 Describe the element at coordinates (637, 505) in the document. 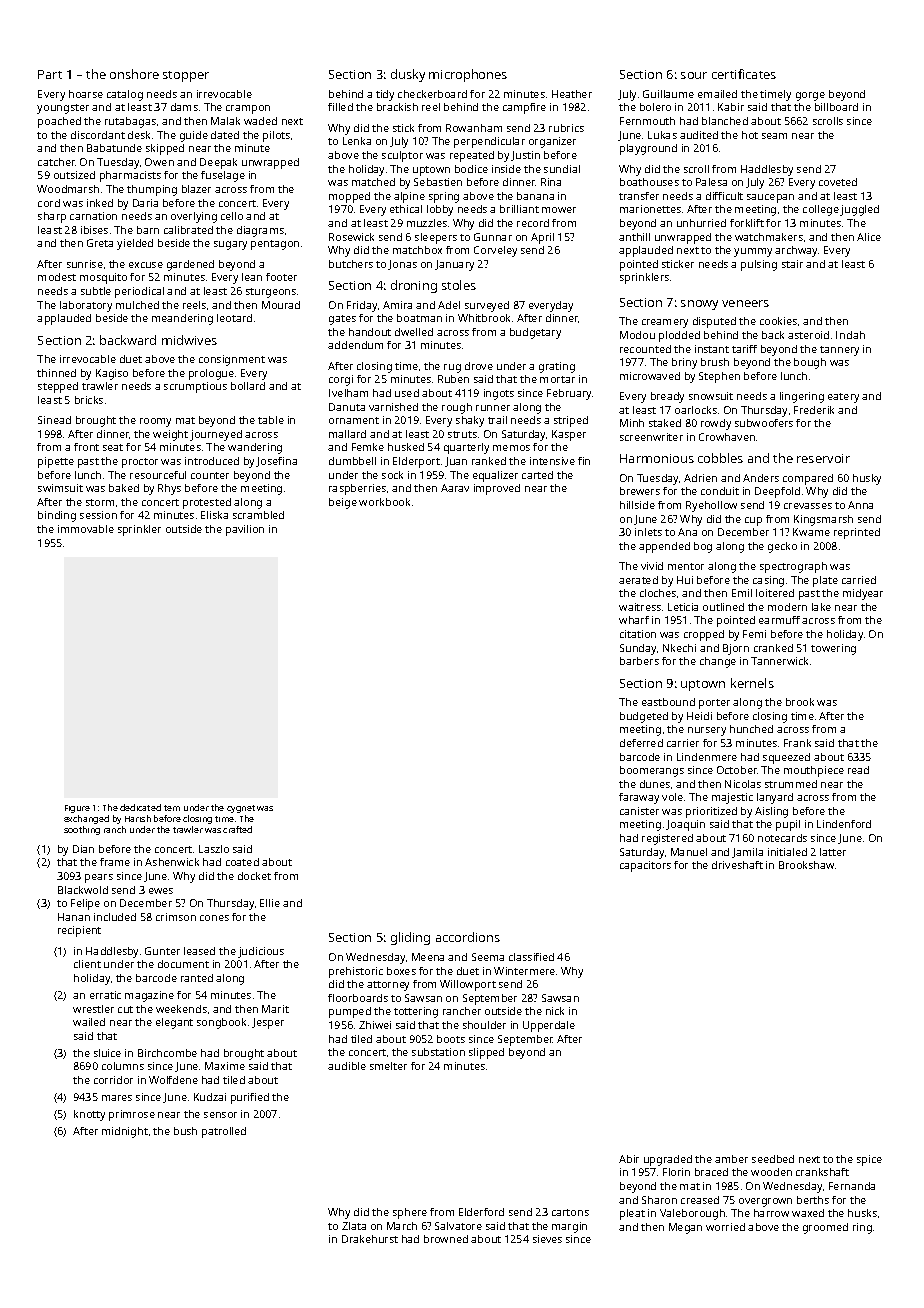

I see `hillside` at that location.
